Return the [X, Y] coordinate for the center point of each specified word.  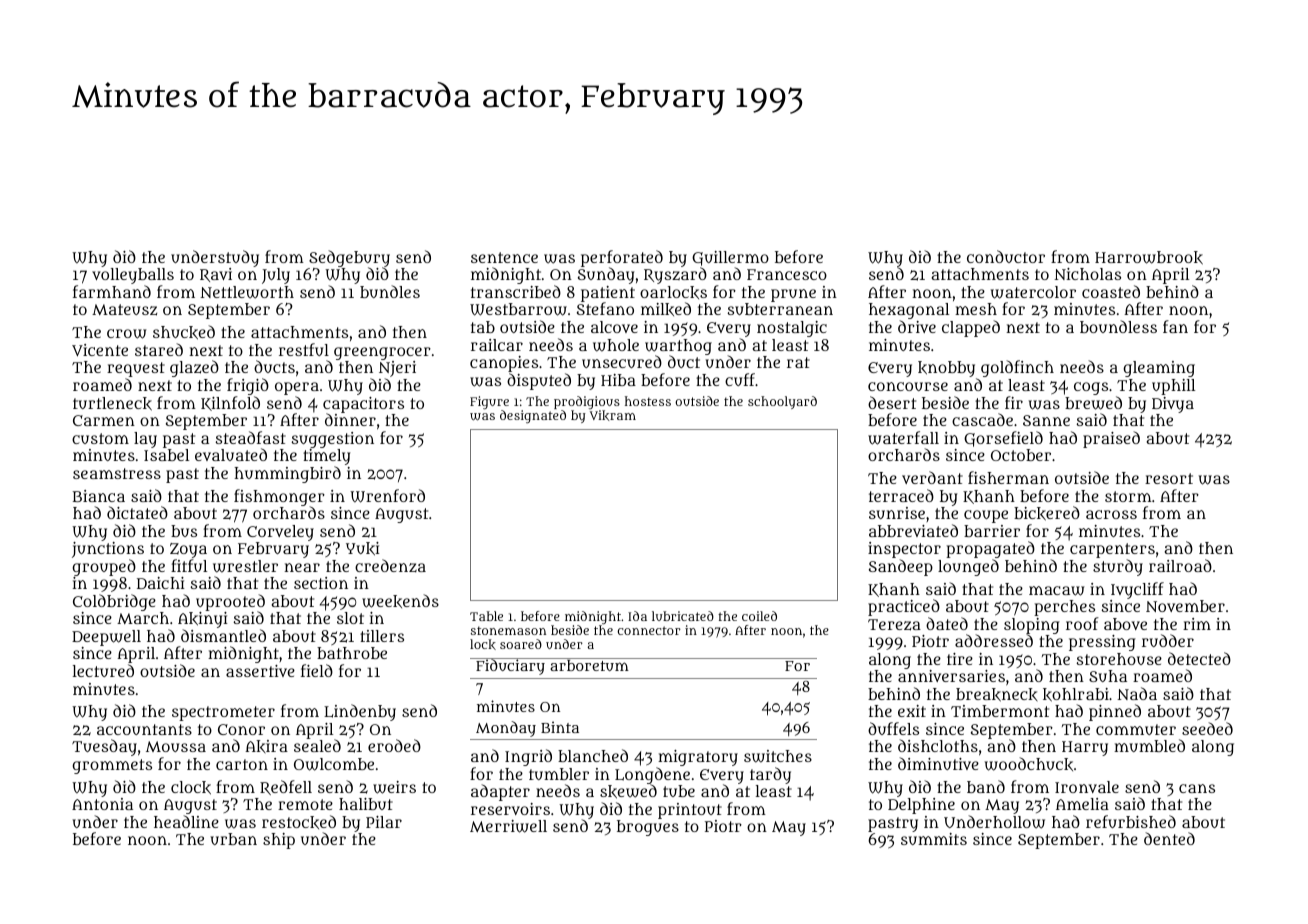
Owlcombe [334, 764]
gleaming [1159, 369]
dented [1169, 838]
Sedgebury [349, 259]
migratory [698, 758]
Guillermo [730, 258]
